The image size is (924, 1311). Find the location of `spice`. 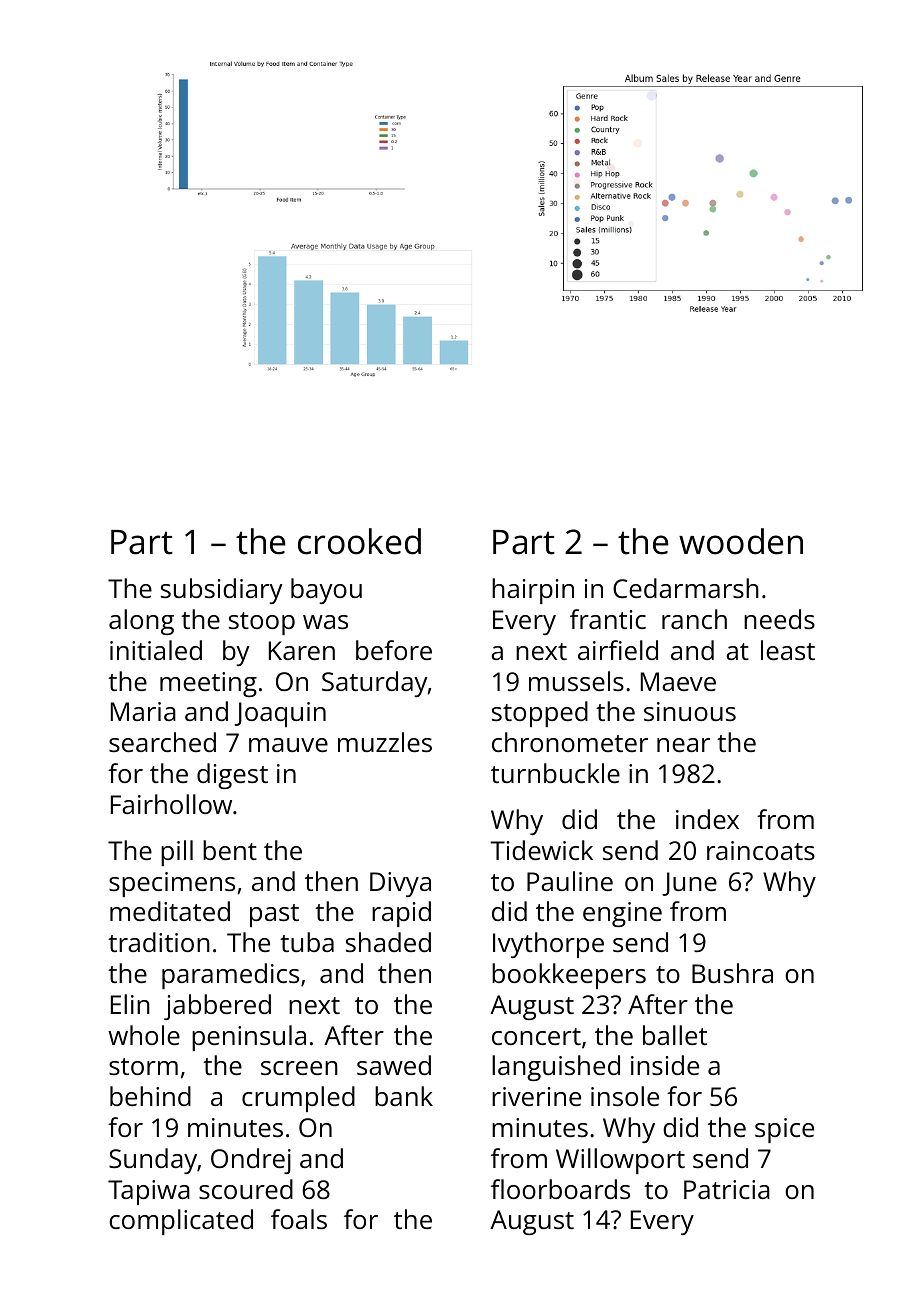

spice is located at coordinates (784, 1130).
